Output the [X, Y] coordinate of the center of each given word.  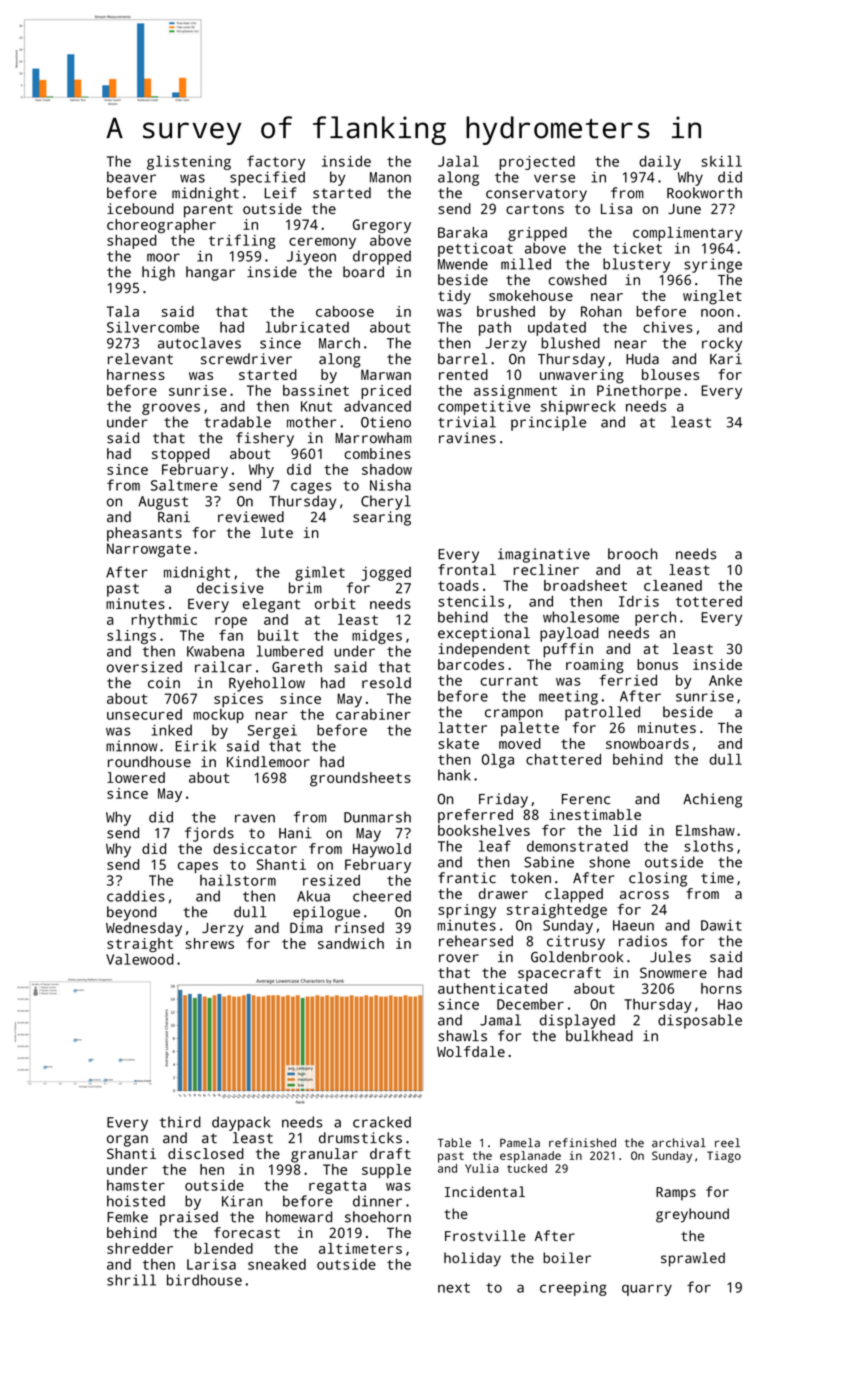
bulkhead [599, 1036]
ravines [467, 438]
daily [660, 162]
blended [224, 1248]
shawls [462, 1036]
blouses [670, 374]
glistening [189, 162]
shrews [210, 943]
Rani [174, 517]
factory [276, 162]
